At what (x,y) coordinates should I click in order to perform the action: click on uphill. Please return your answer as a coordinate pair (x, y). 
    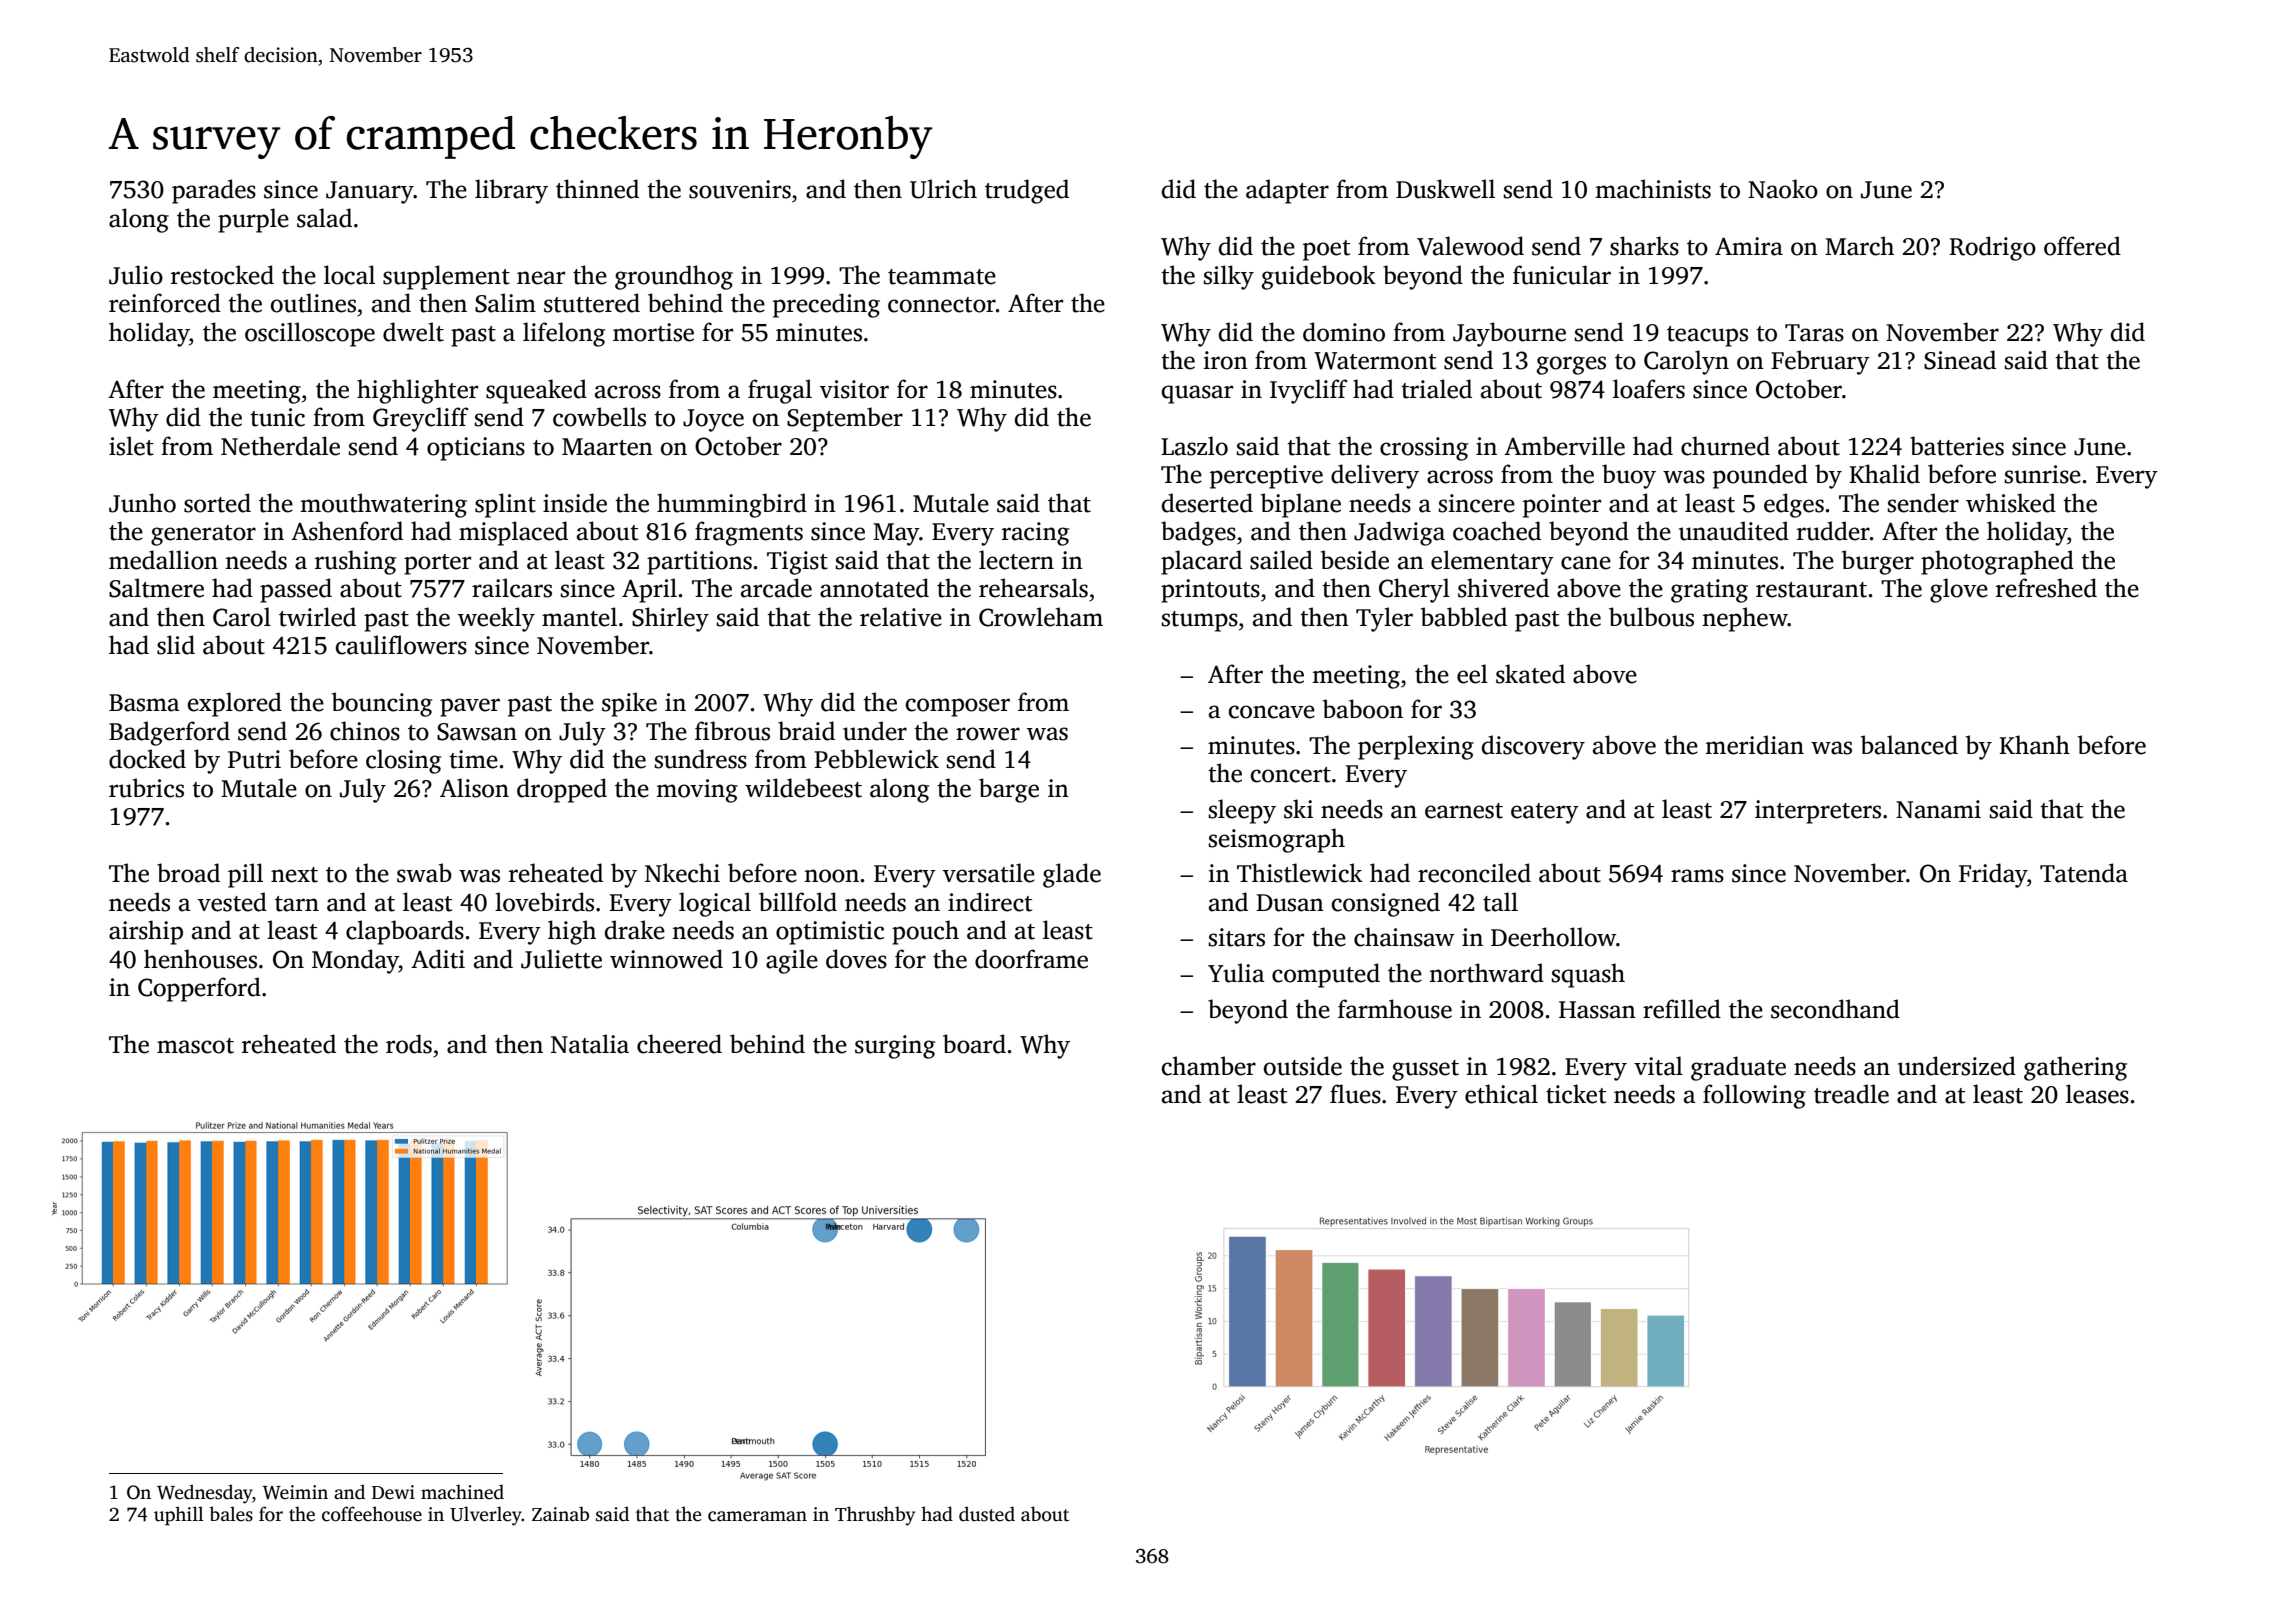
    Looking at the image, I should click on (179, 1516).
